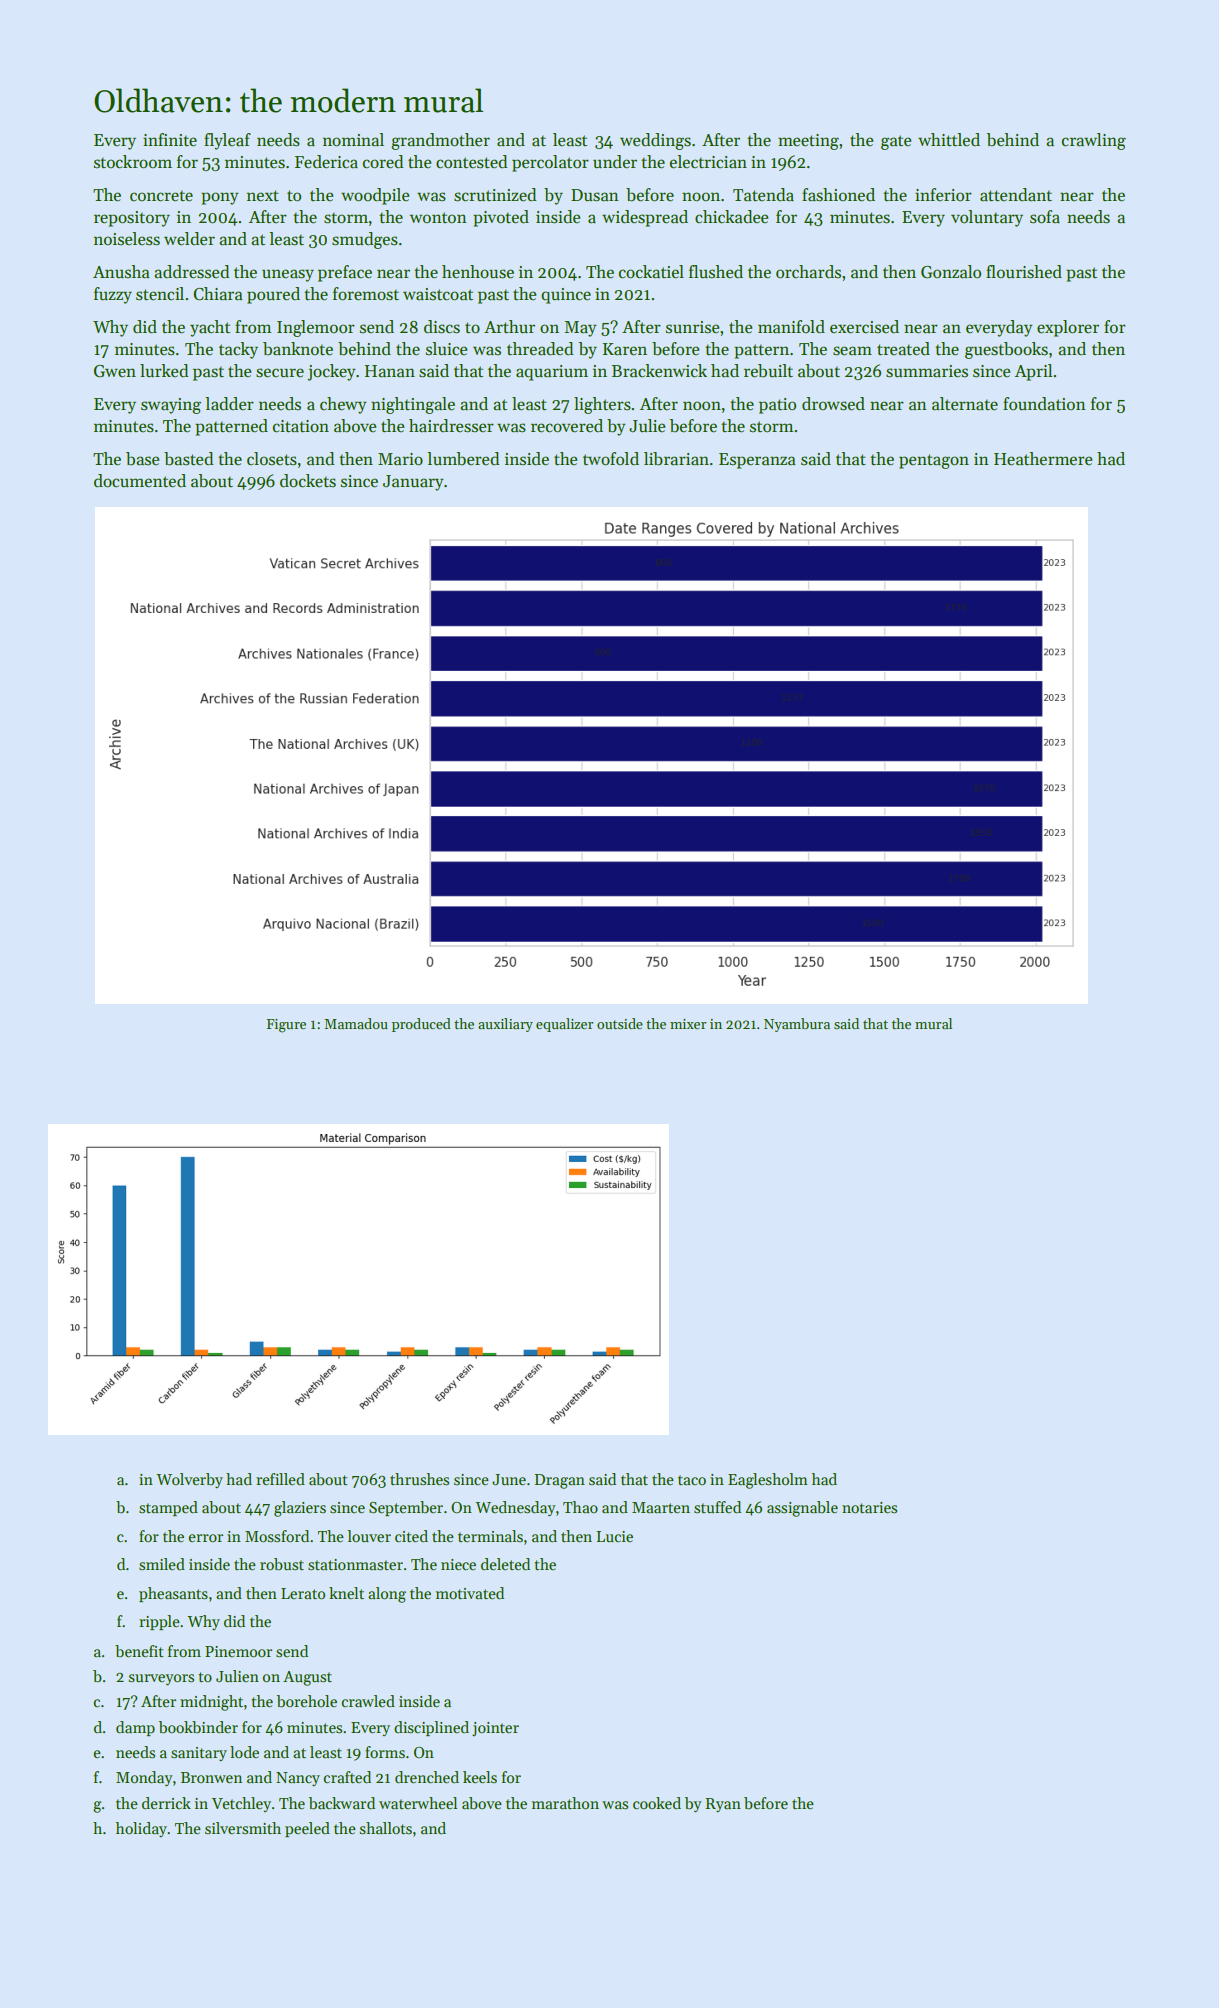 The image size is (1219, 2008). I want to click on Lucie, so click(614, 1536).
